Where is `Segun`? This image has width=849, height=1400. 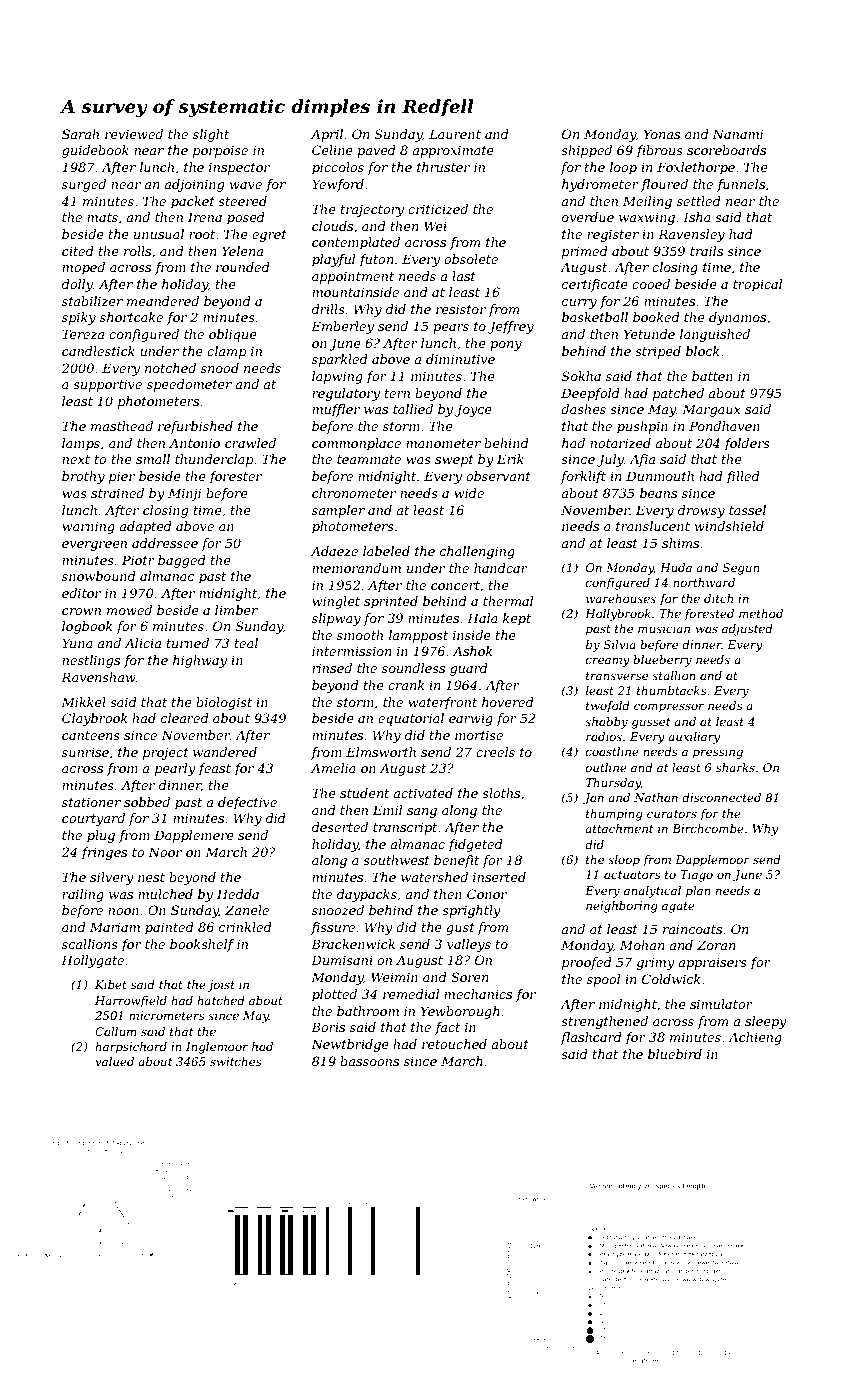 Segun is located at coordinates (741, 569).
